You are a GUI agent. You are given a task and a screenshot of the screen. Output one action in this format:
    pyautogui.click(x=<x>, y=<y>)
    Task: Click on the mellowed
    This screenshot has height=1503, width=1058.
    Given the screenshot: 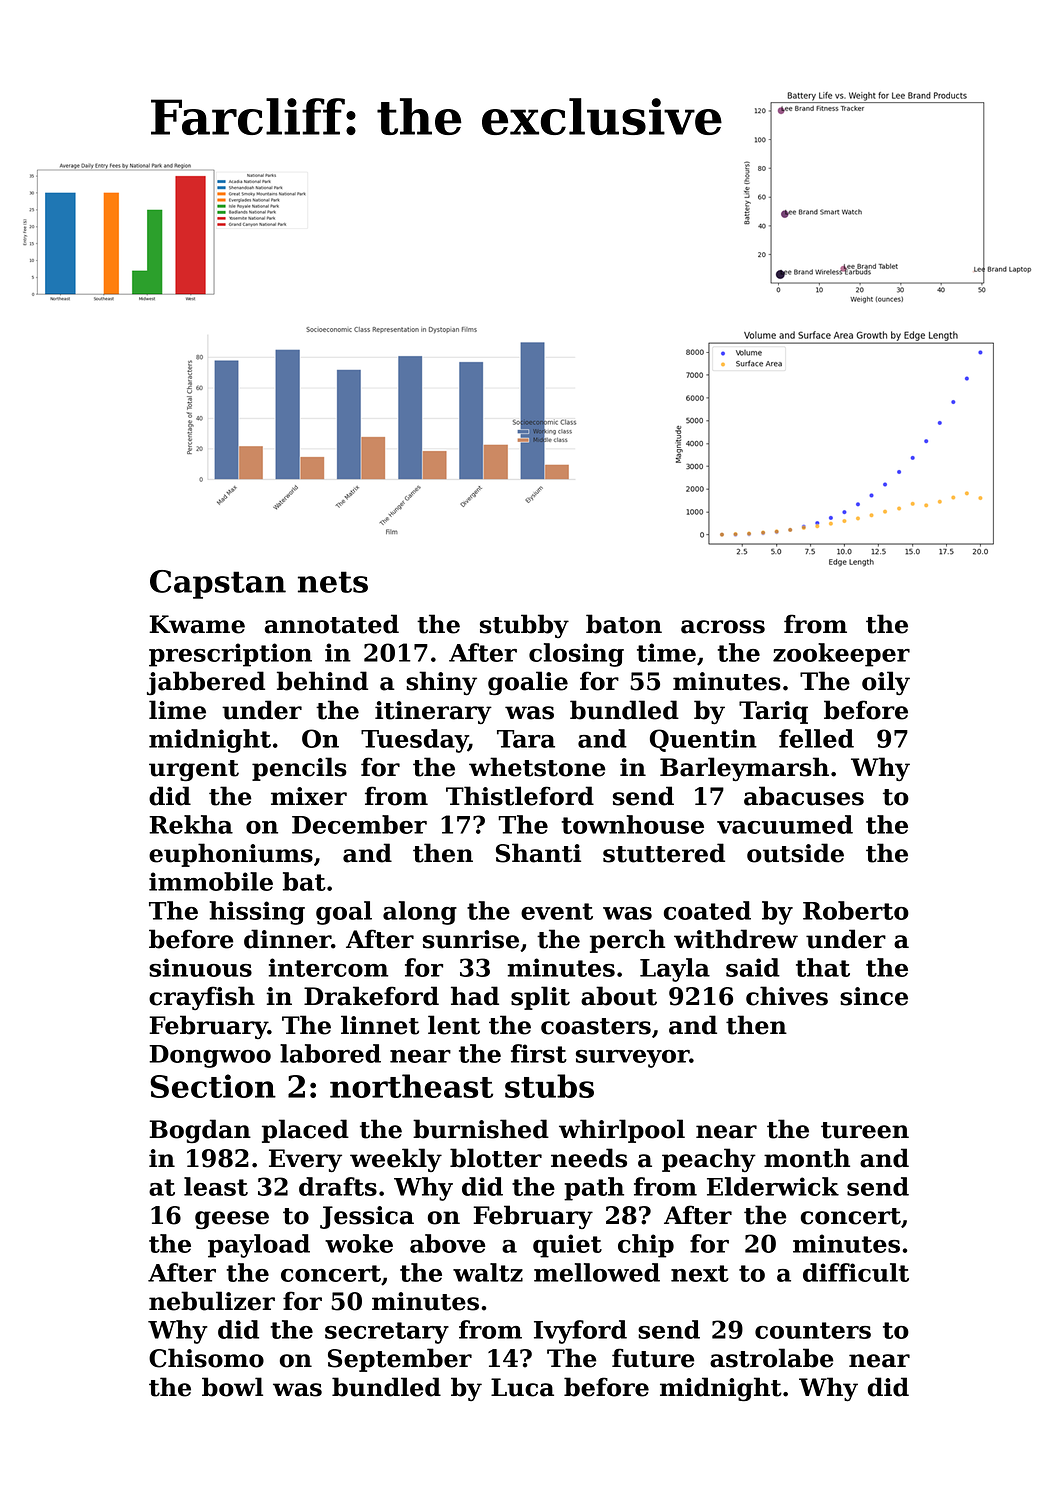 What is the action you would take?
    pyautogui.click(x=597, y=1272)
